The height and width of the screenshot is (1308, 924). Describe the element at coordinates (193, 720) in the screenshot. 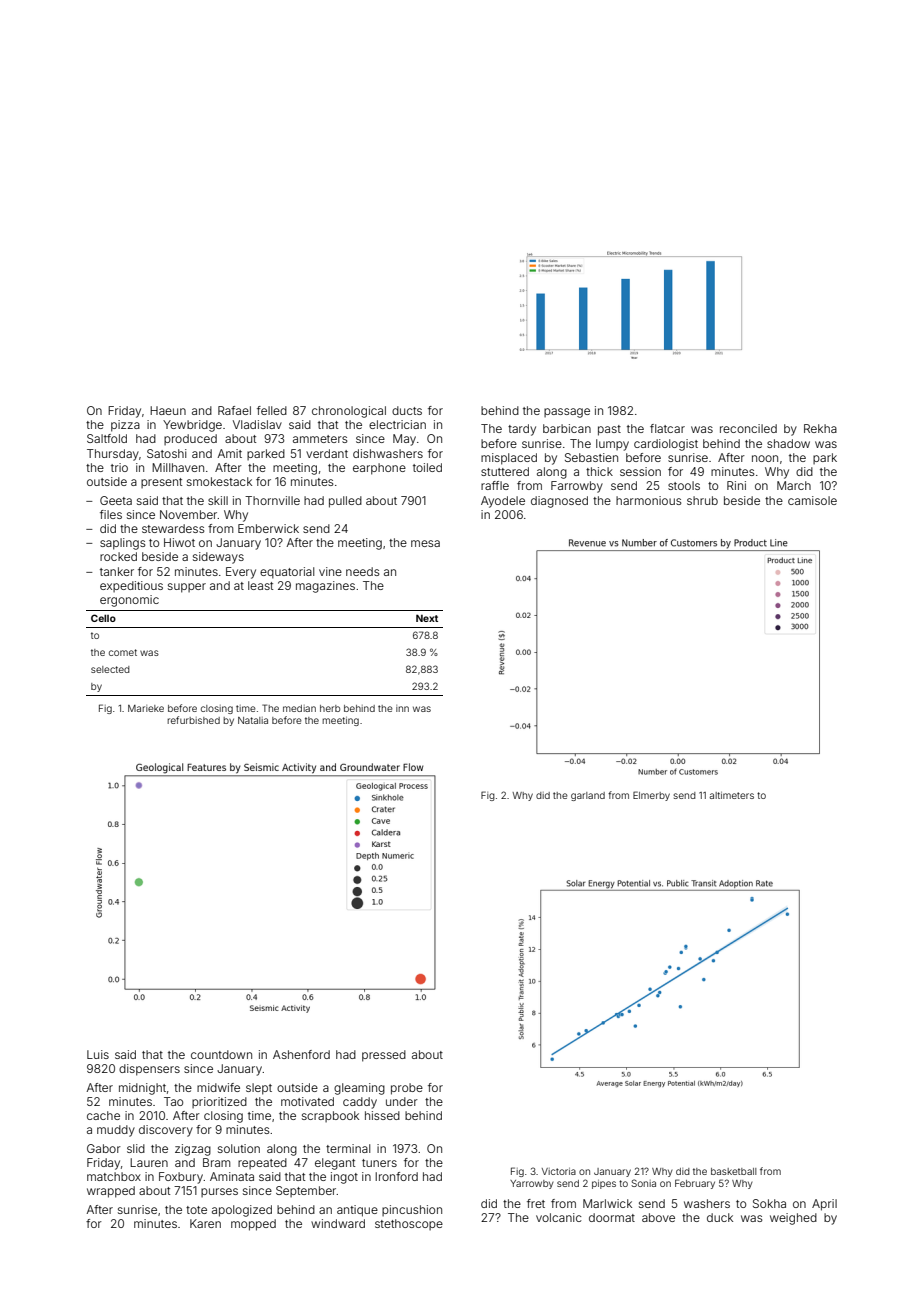

I see `refurbished` at that location.
